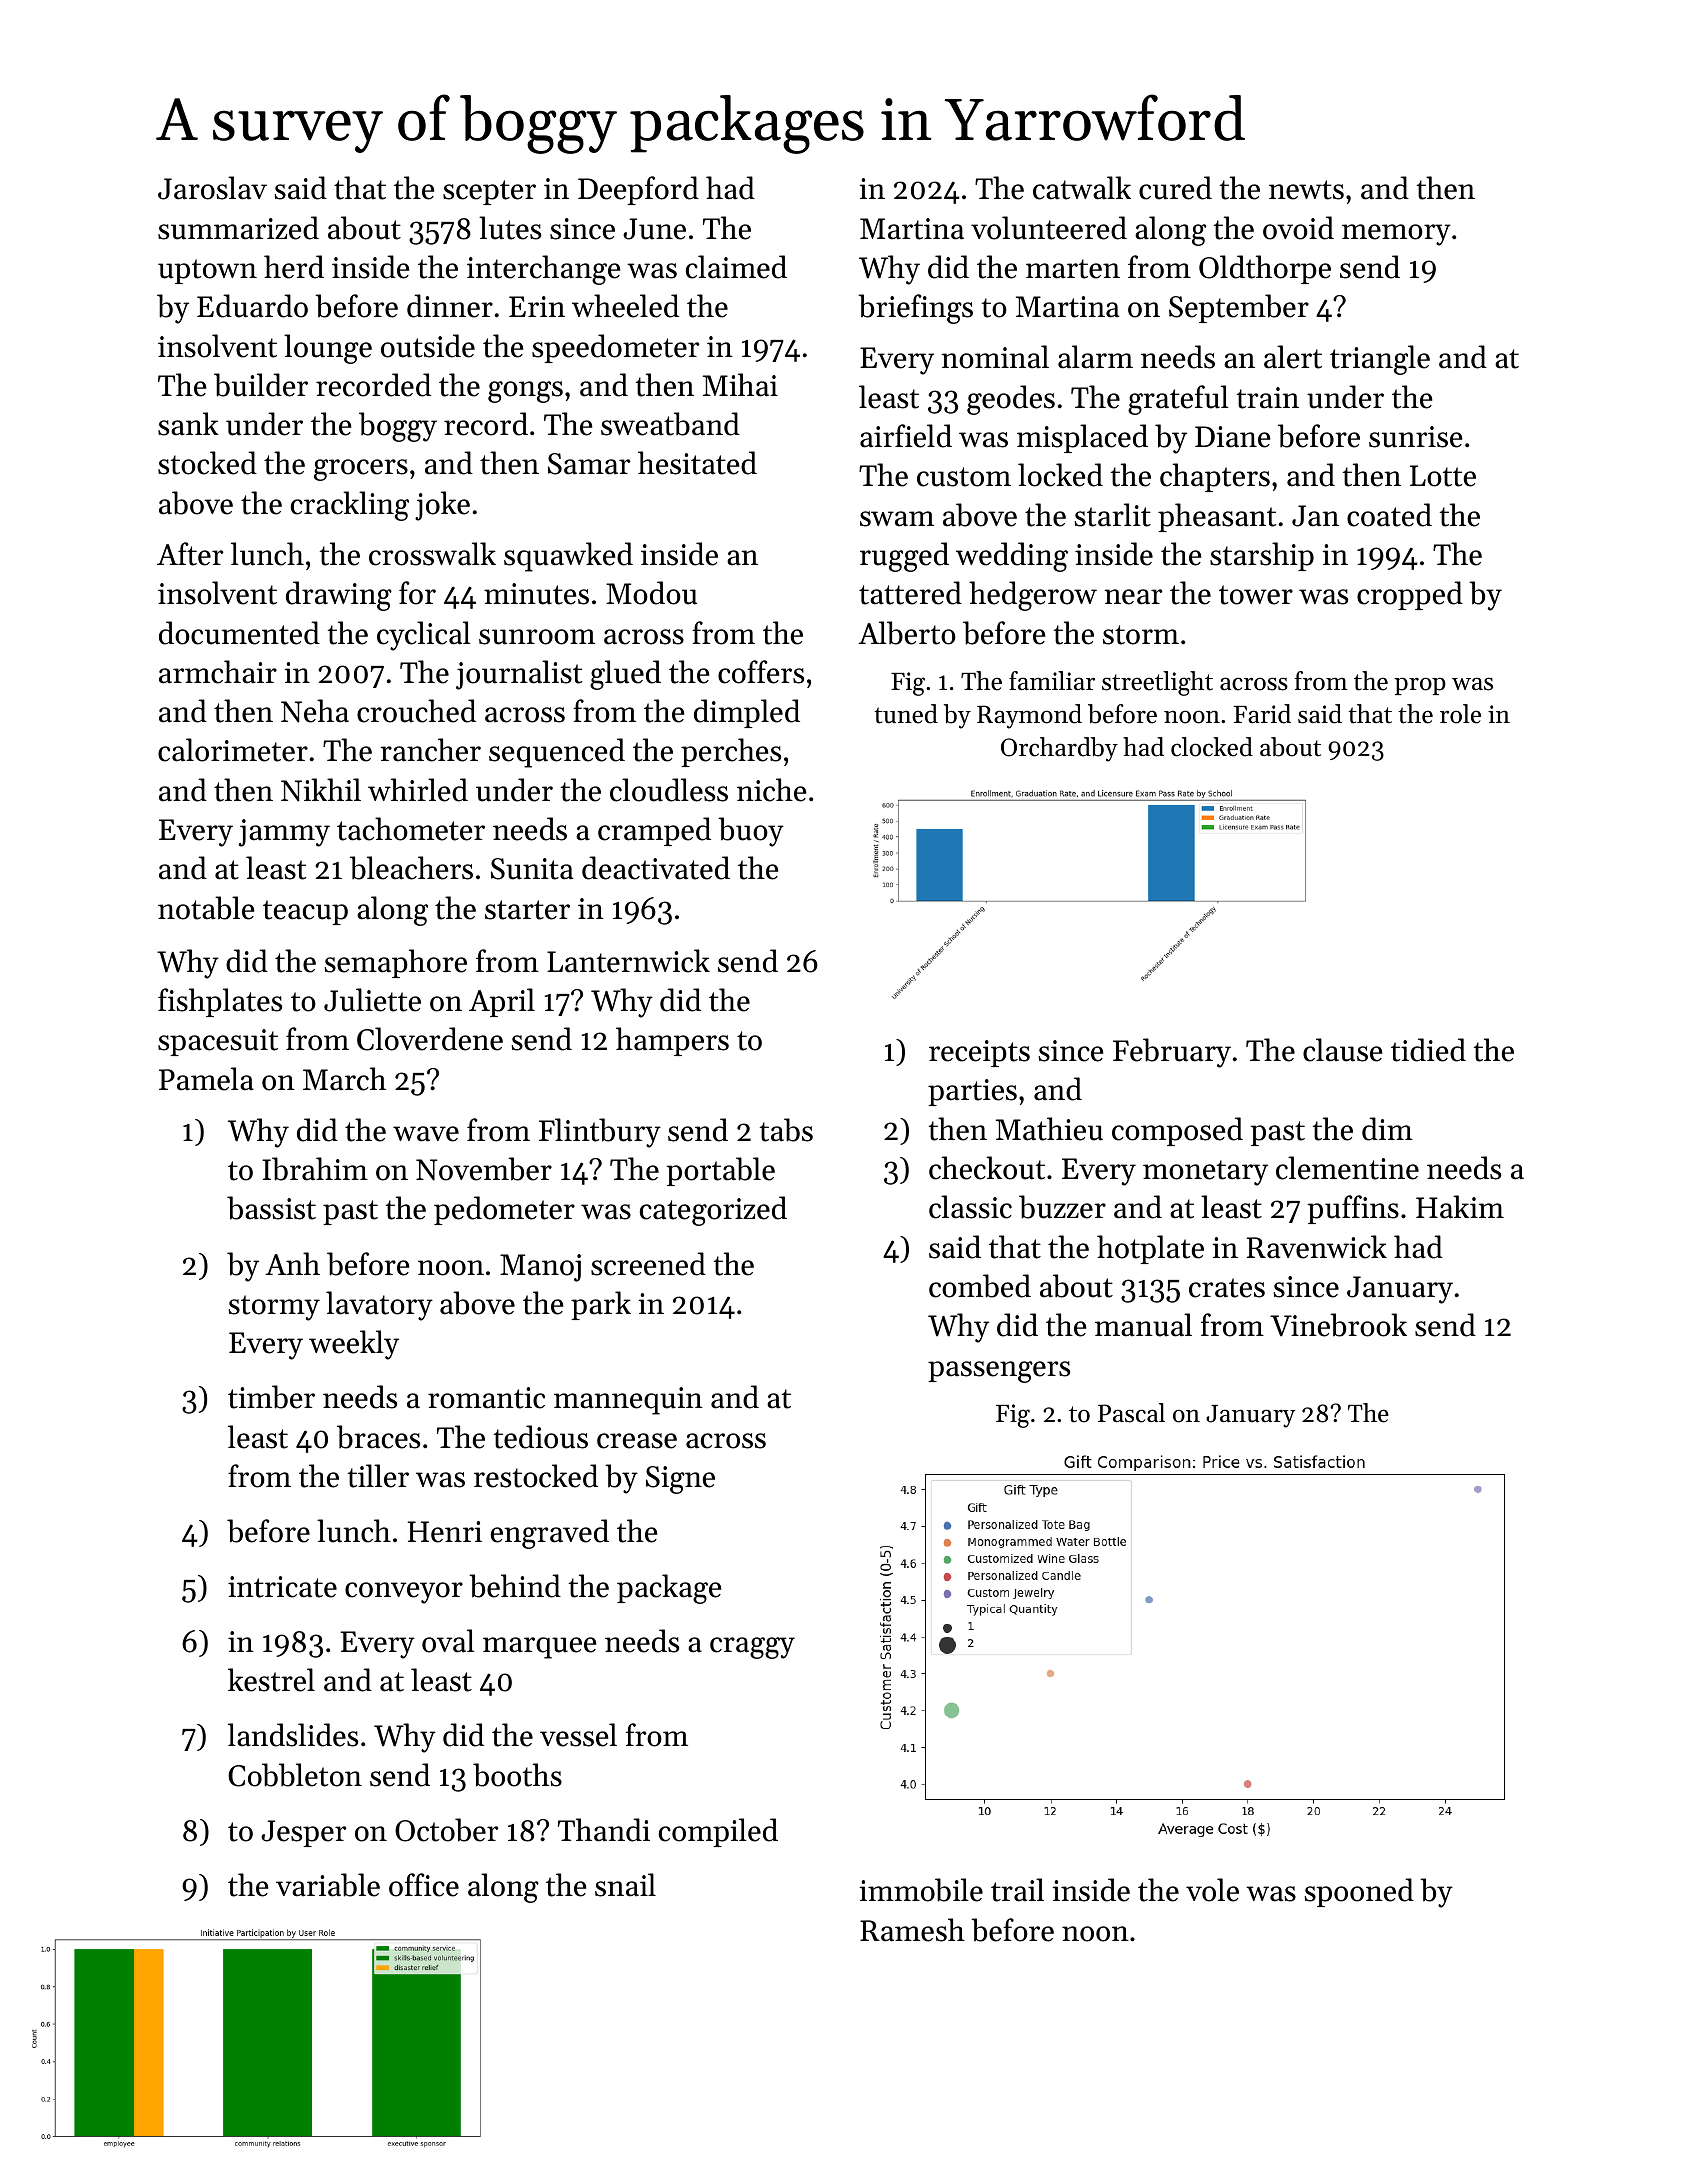 The height and width of the page is (2178, 1683). Describe the element at coordinates (578, 1735) in the page. I see `vessel` at that location.
